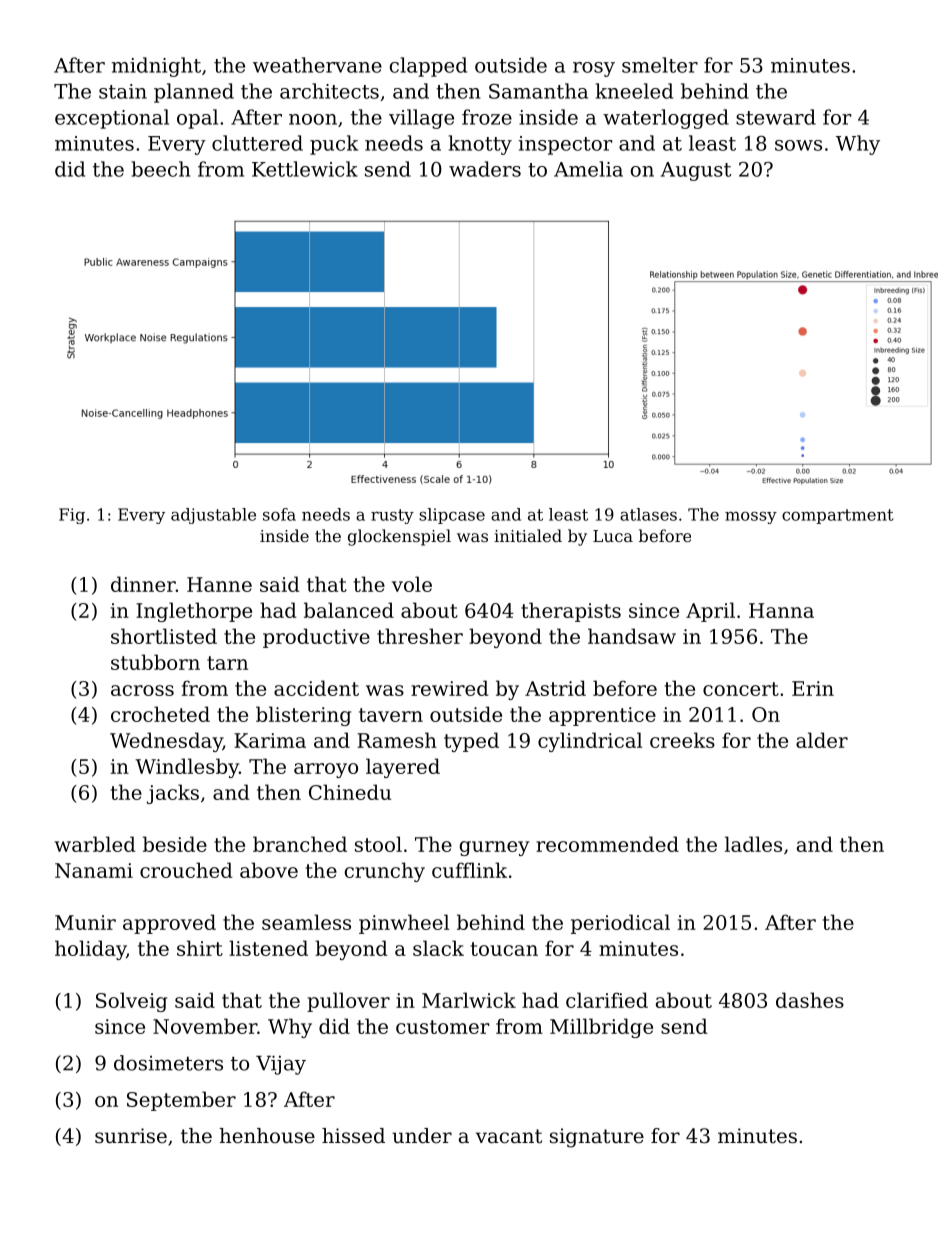  What do you see at coordinates (112, 119) in the screenshot?
I see `exceptional` at bounding box center [112, 119].
